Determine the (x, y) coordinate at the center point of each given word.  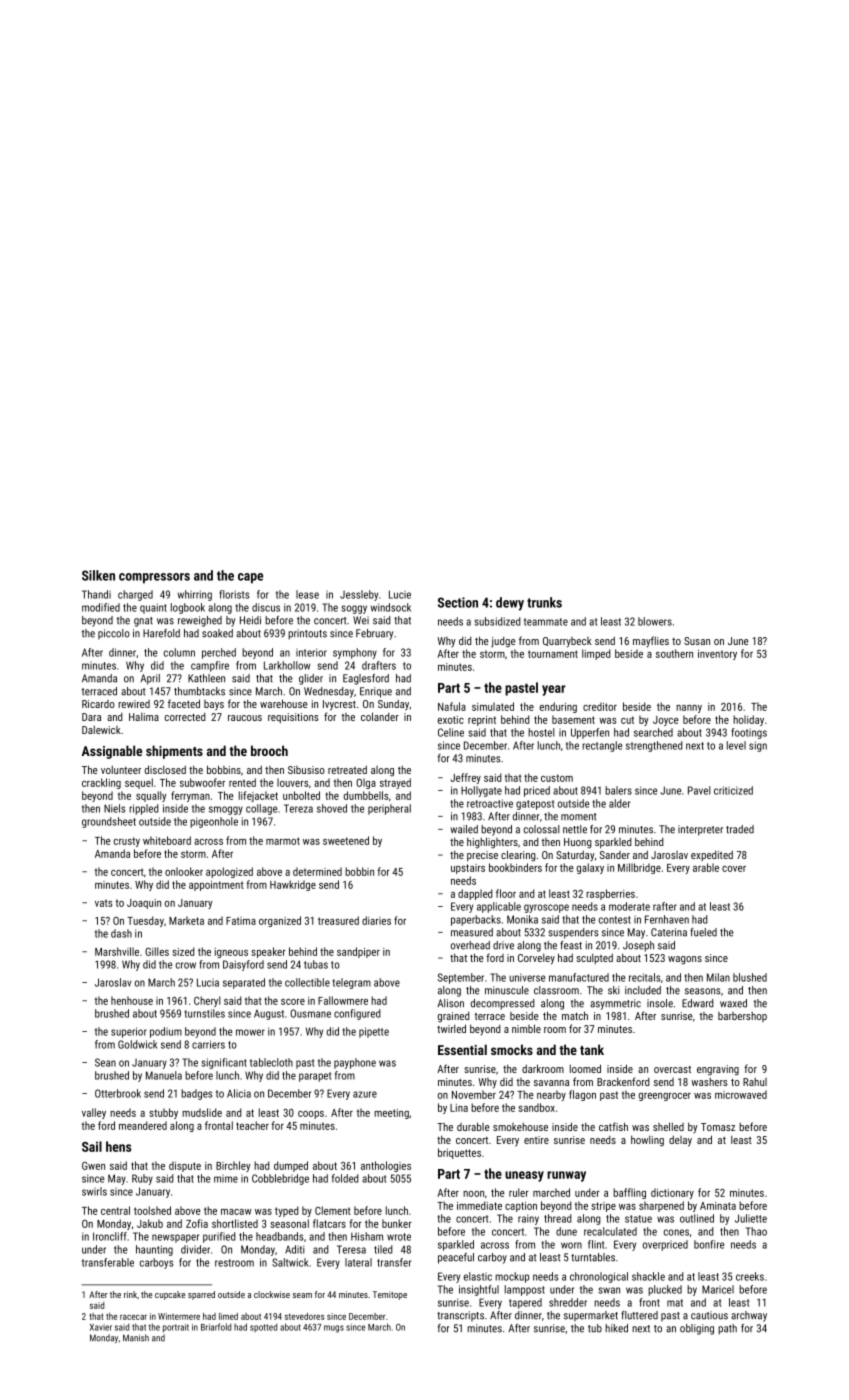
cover (734, 869)
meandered (143, 1125)
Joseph (638, 946)
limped (596, 654)
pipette (374, 1032)
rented (242, 782)
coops (311, 1115)
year (554, 690)
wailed (464, 829)
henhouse (132, 1000)
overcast (672, 1069)
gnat (143, 622)
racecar (133, 1317)
